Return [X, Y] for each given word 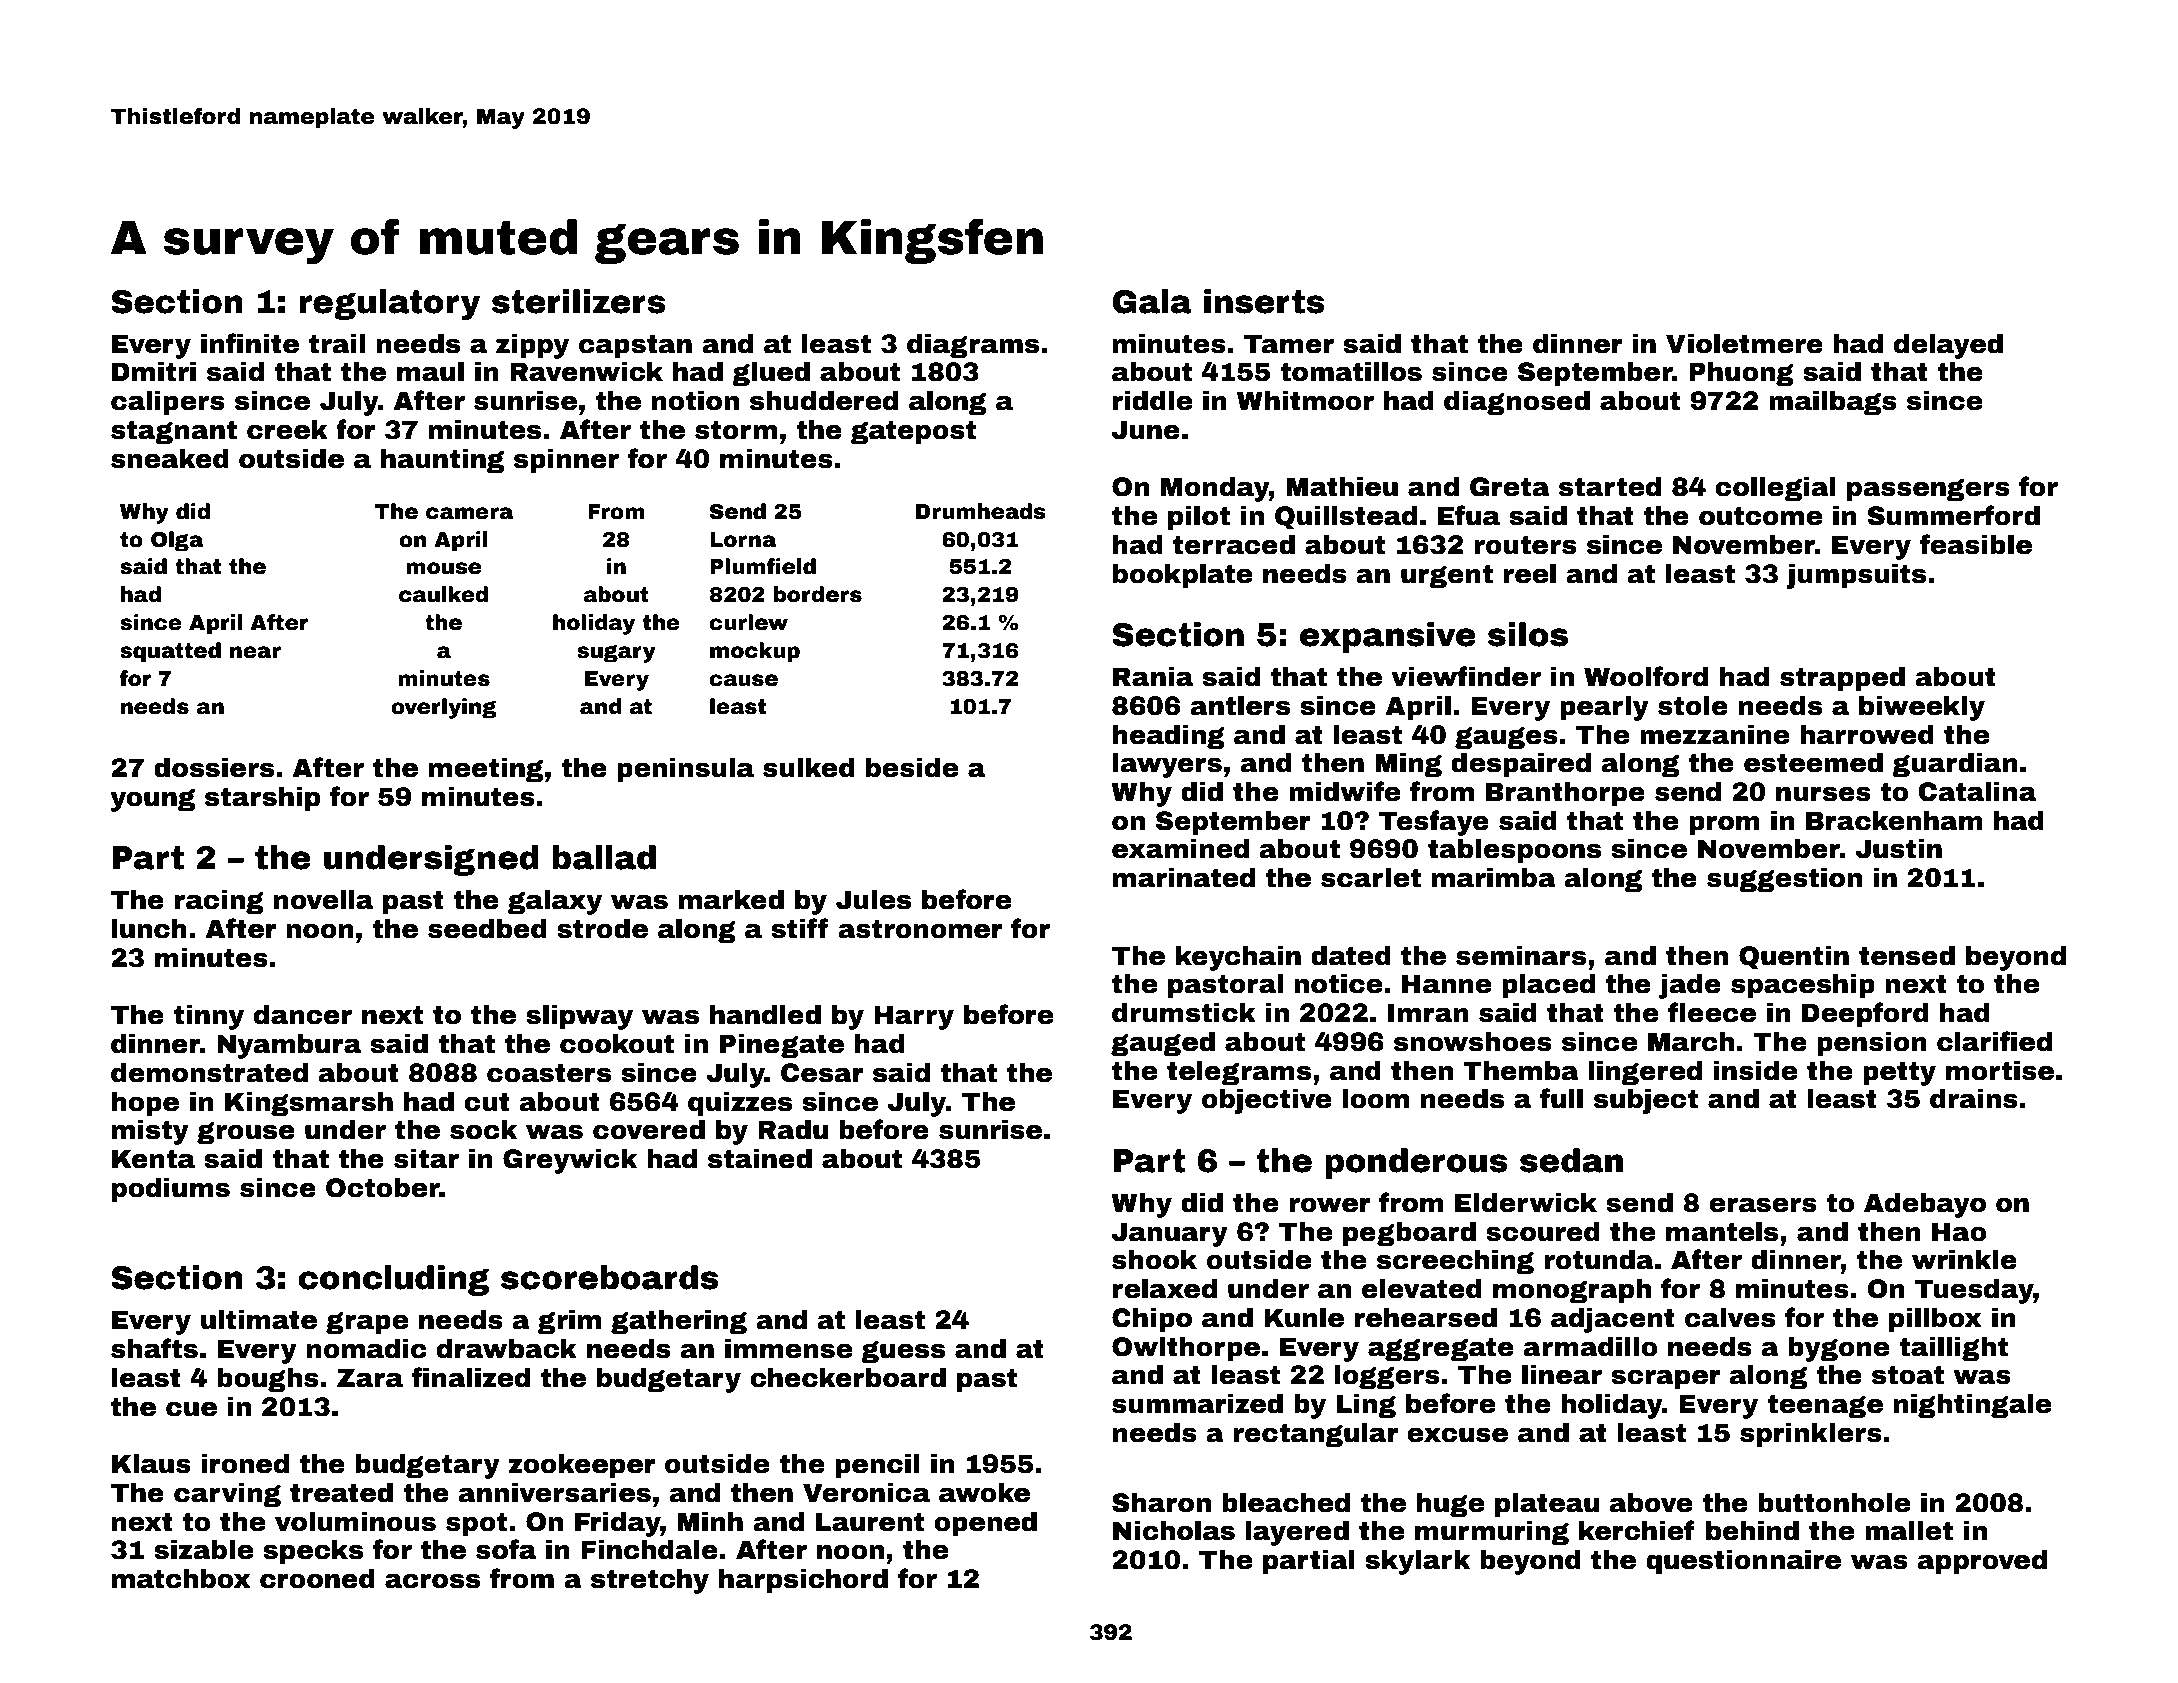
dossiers [214, 768]
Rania [1153, 677]
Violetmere [1744, 344]
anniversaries [554, 1493]
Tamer [1289, 344]
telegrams [1239, 1073]
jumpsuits [1856, 576]
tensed [1907, 956]
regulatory [389, 304]
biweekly [1922, 708]
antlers [1240, 706]
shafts [154, 1348]
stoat [1908, 1375]
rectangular [1316, 1435]
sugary [616, 653]
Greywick [570, 1161]
